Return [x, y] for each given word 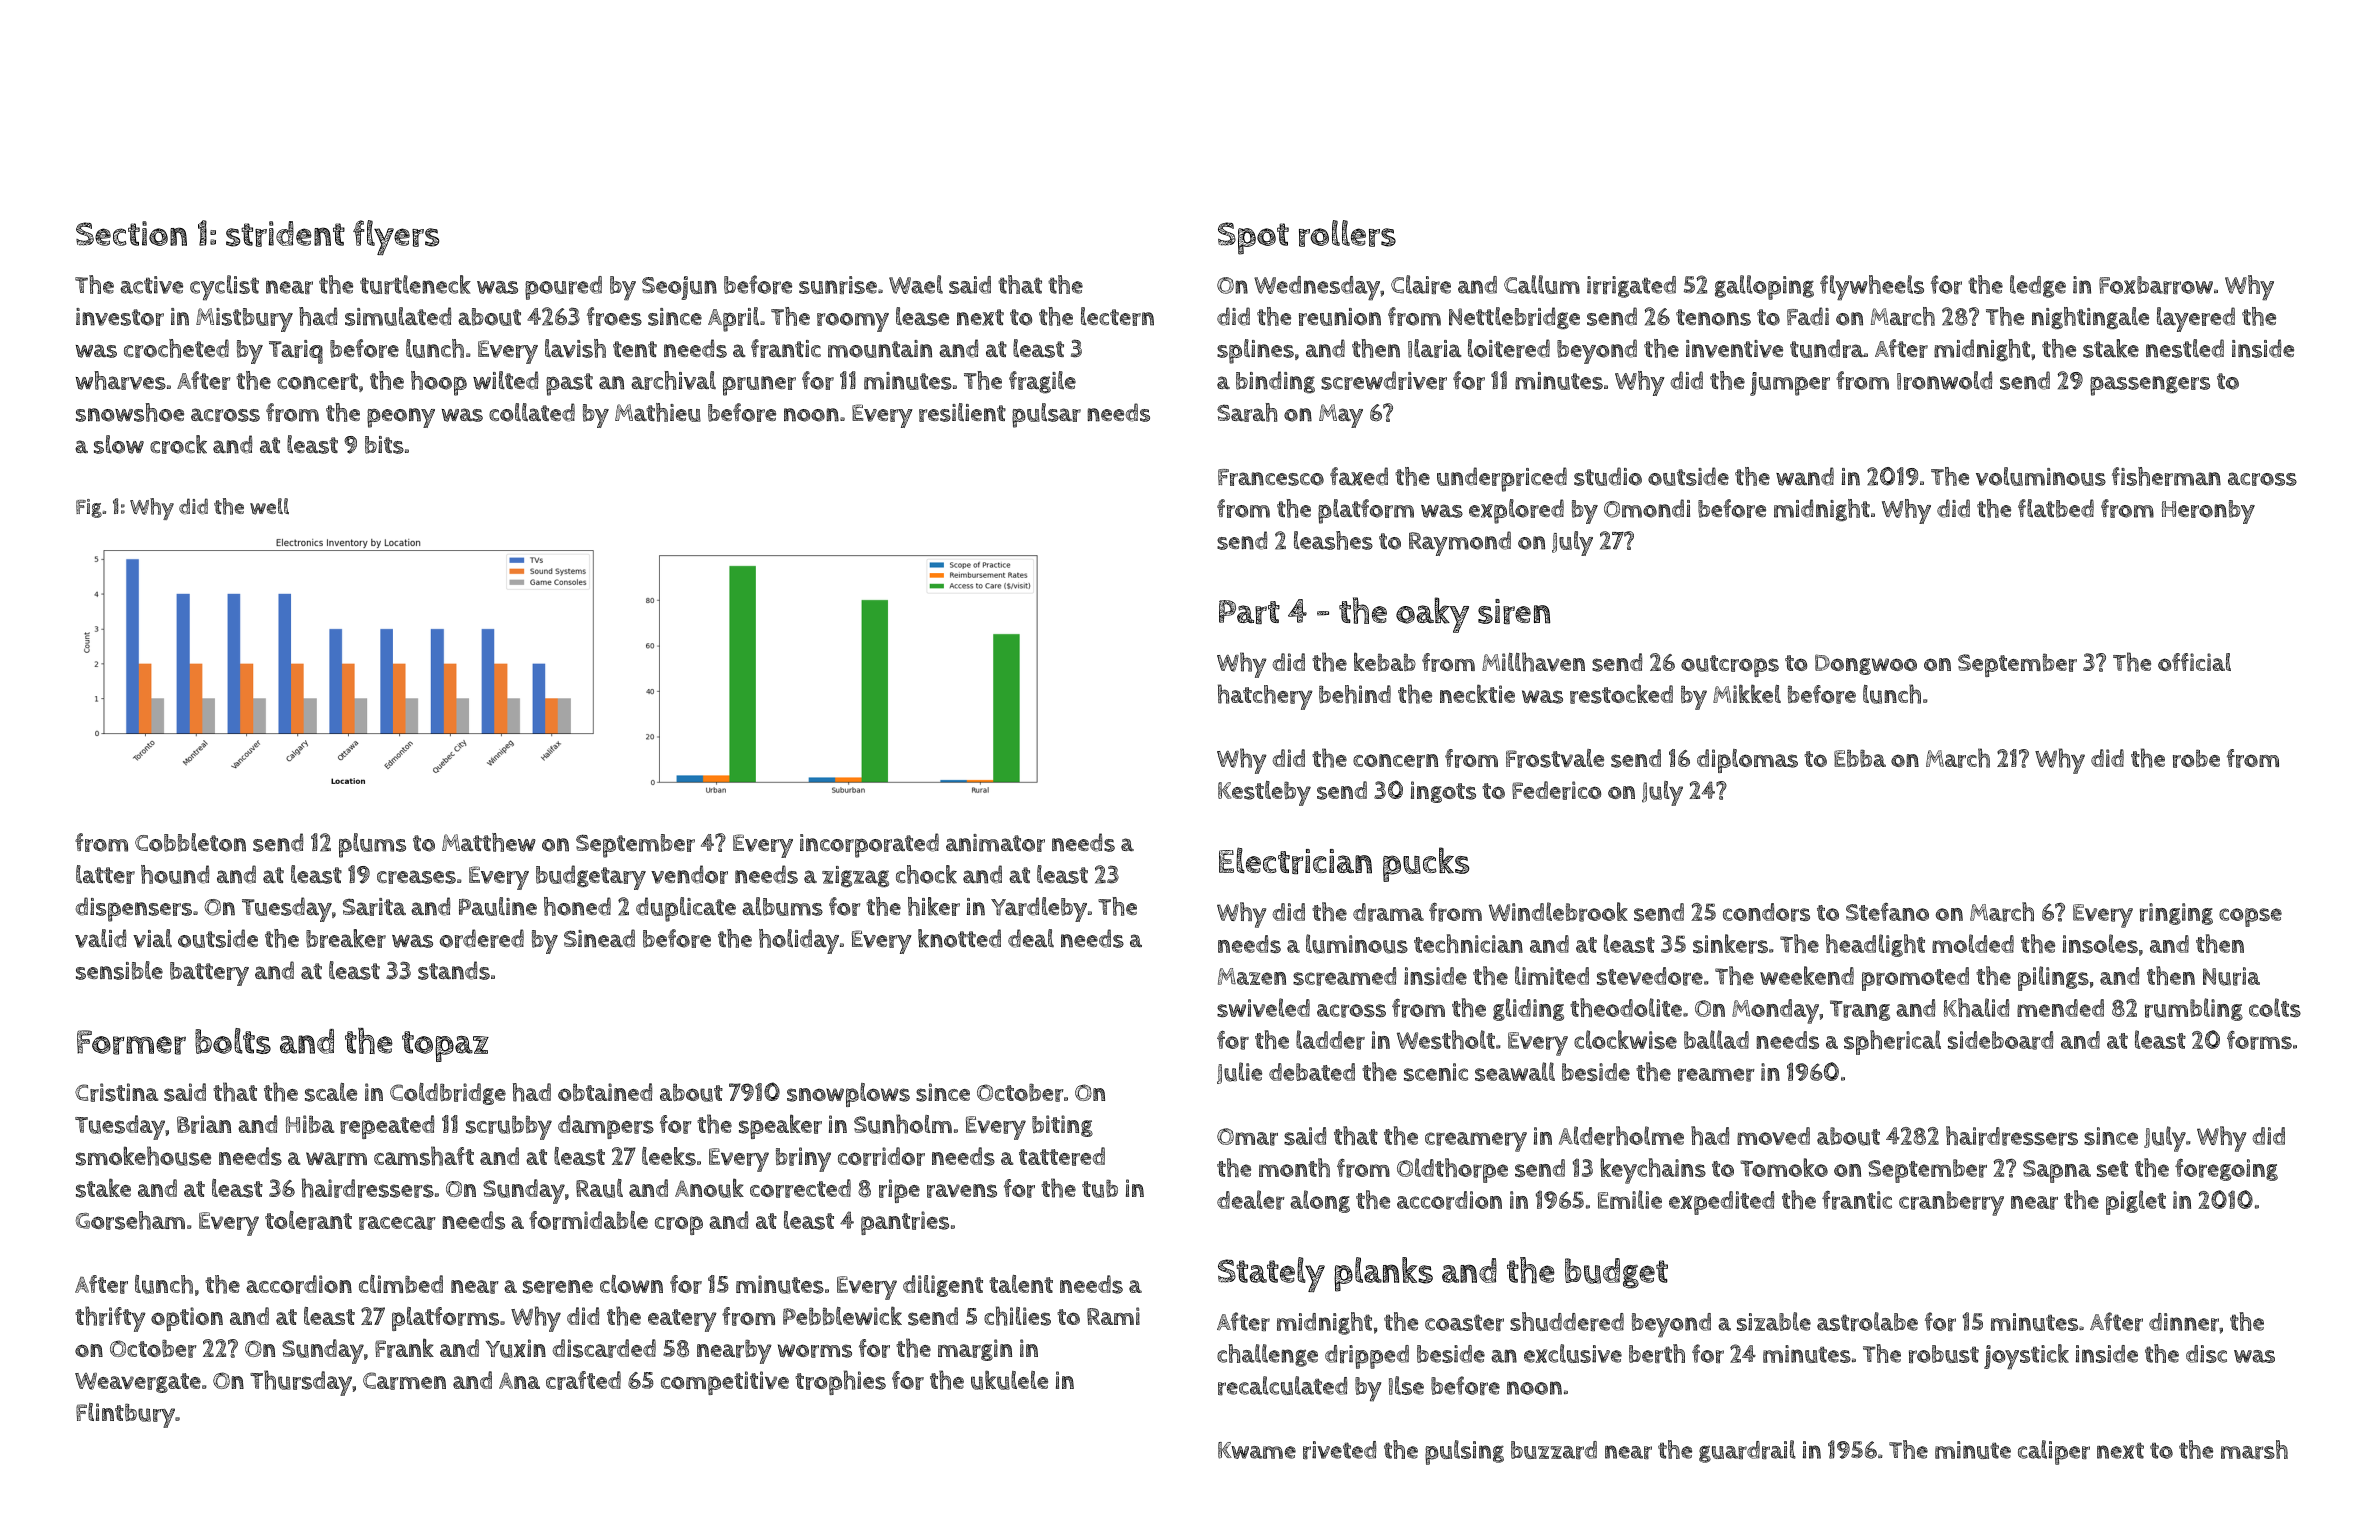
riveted [1339, 1450]
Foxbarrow [2156, 285]
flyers [396, 237]
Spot [1253, 238]
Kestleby [1264, 793]
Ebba [1860, 758]
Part [1249, 612]
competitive [725, 1383]
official [2194, 662]
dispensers [133, 909]
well [269, 506]
